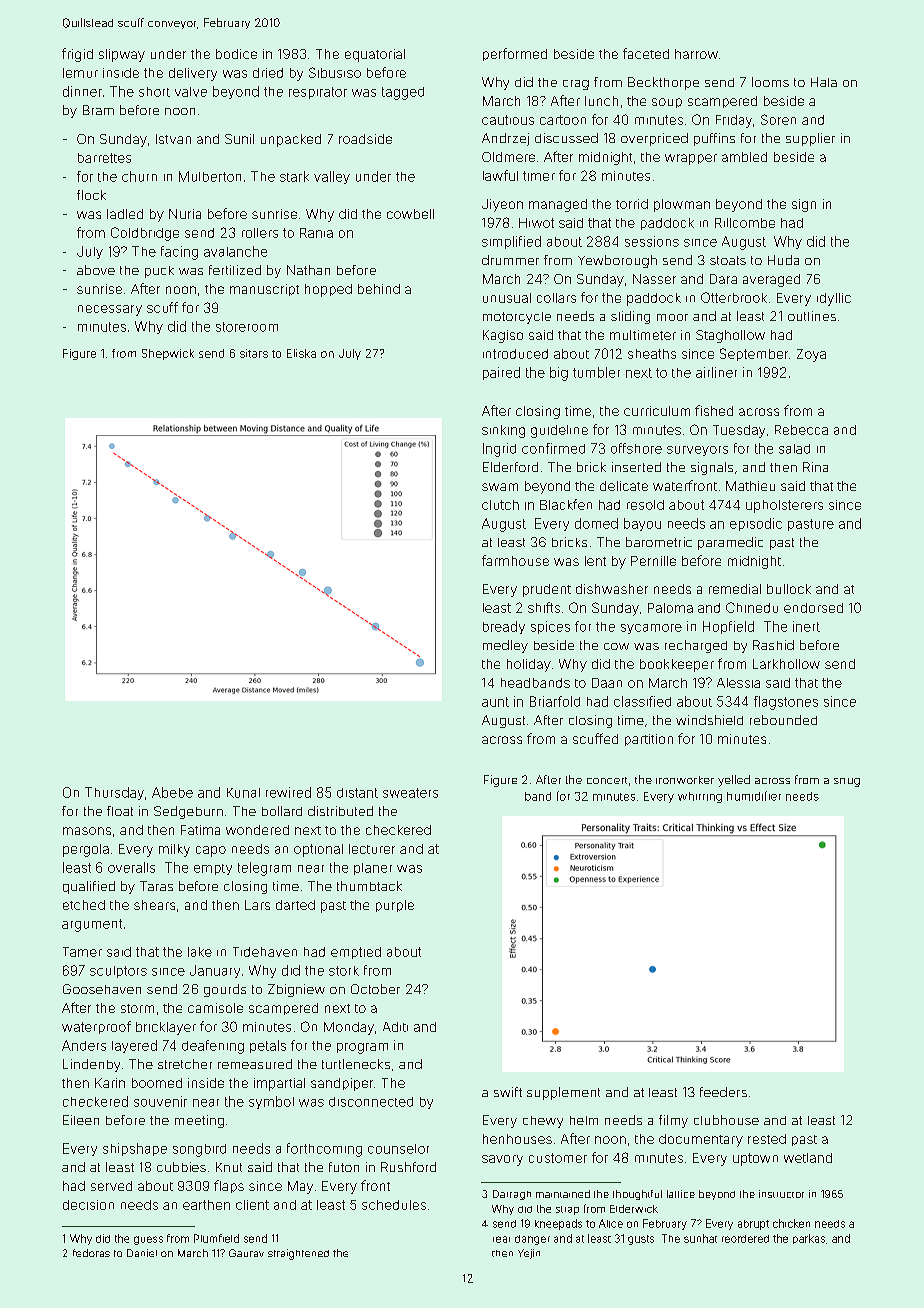 The height and width of the screenshot is (1308, 924). What do you see at coordinates (745, 1239) in the screenshot?
I see `reordered` at bounding box center [745, 1239].
